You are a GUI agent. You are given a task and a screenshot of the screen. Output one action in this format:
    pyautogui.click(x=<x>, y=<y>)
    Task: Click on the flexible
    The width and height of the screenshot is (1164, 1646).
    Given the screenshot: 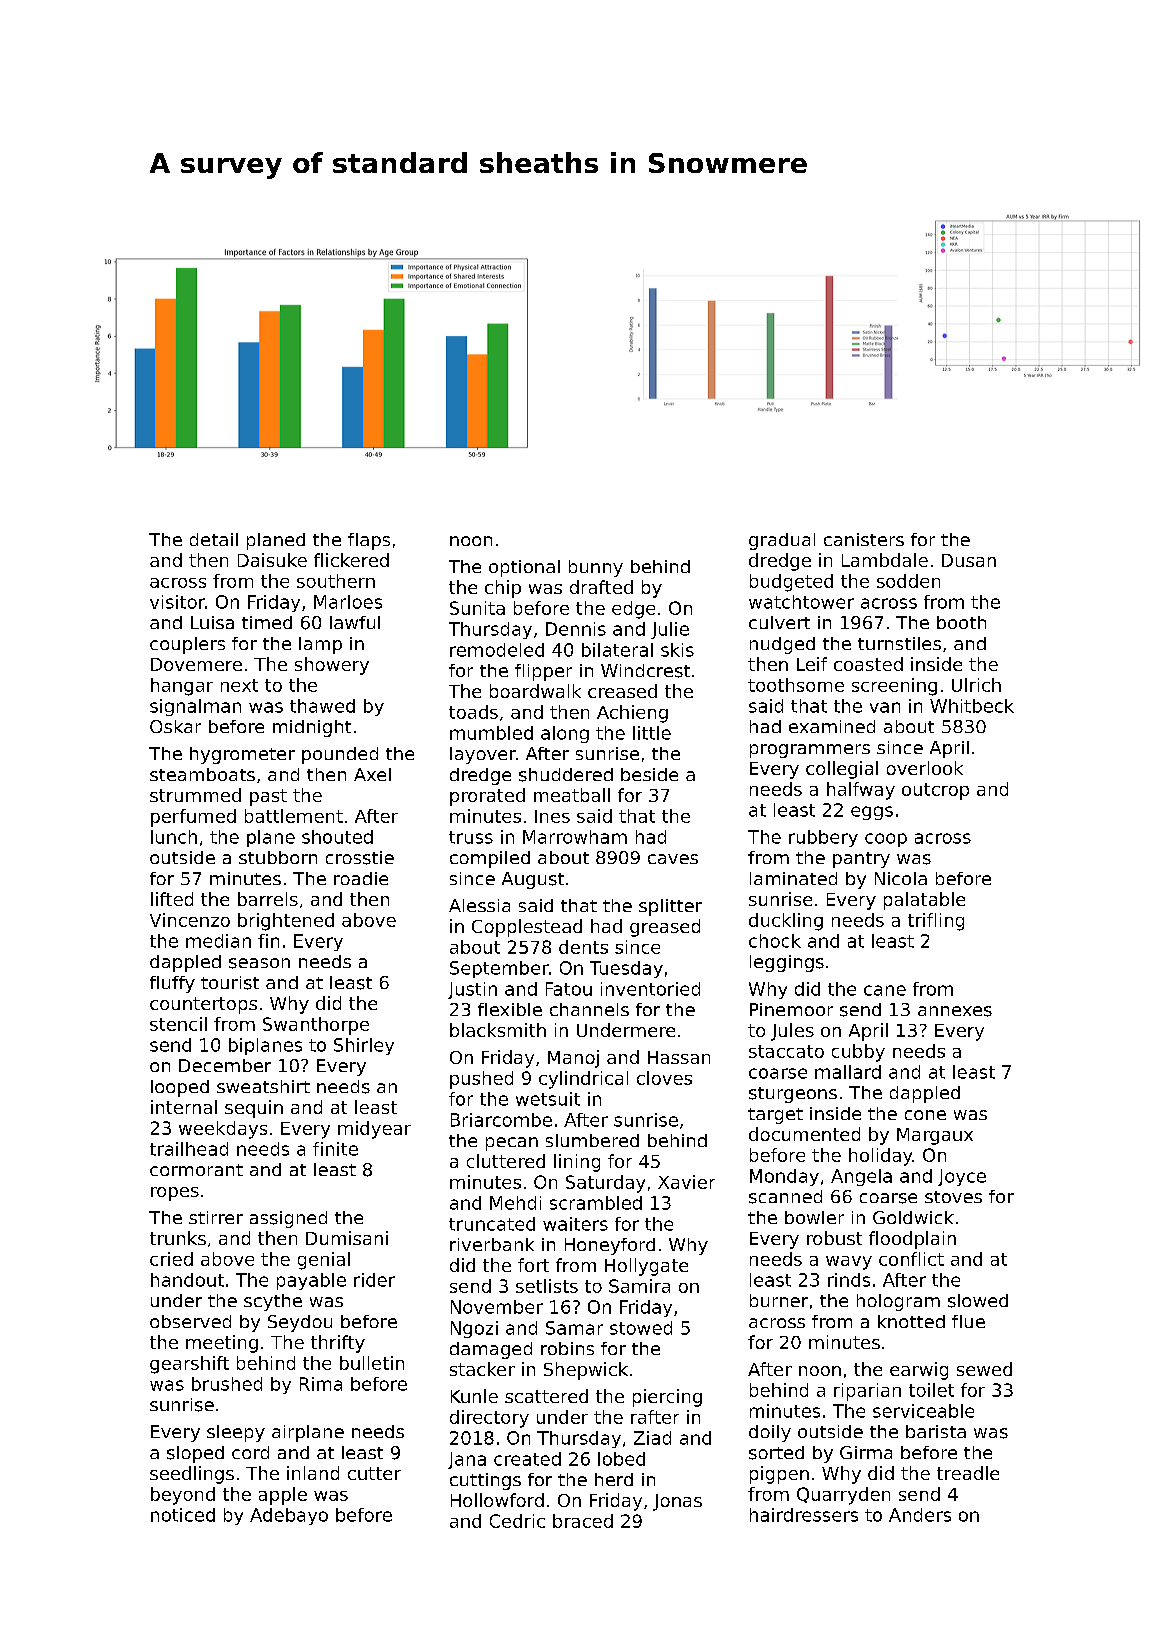 What is the action you would take?
    pyautogui.click(x=510, y=1009)
